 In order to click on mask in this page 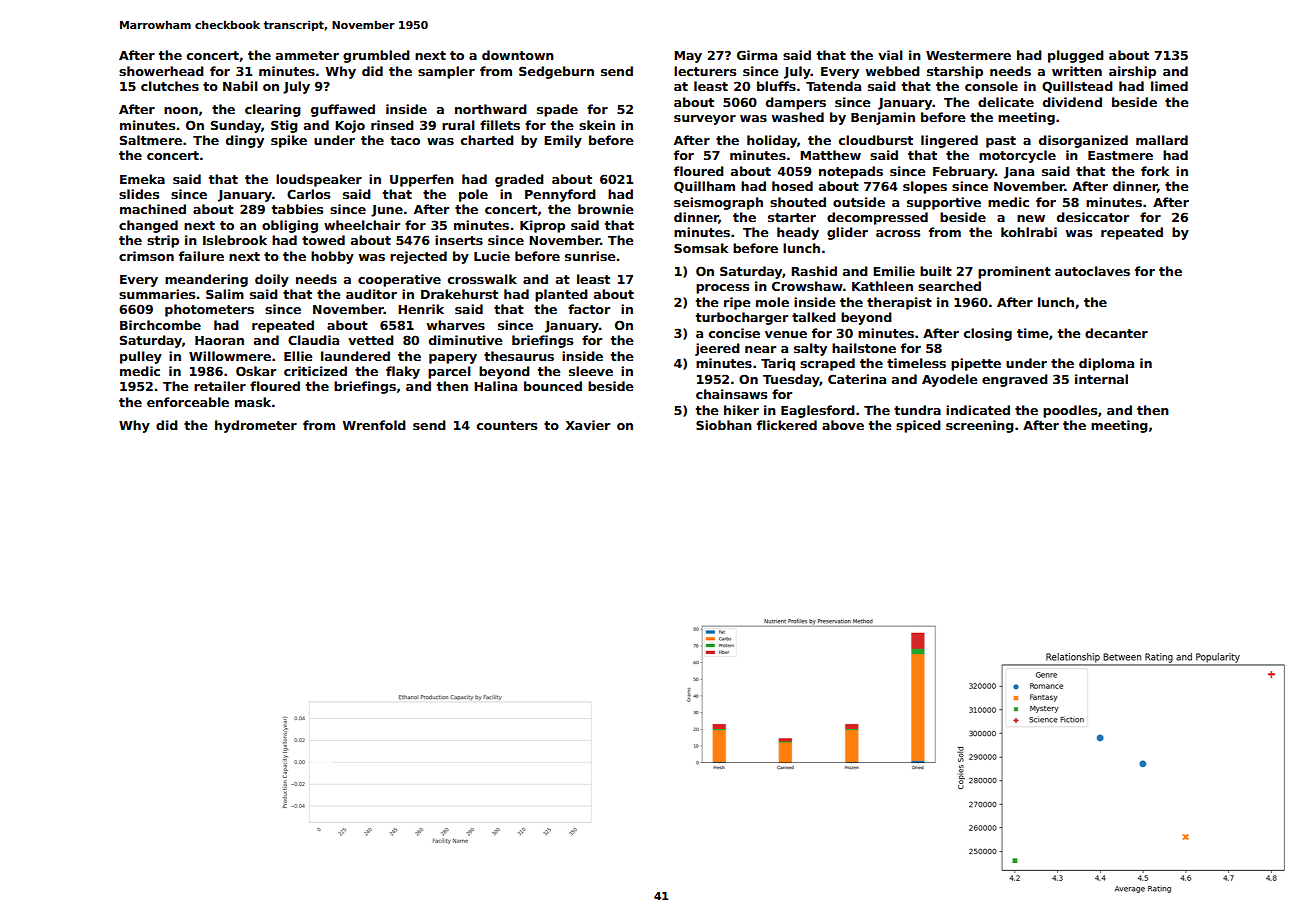, I will do `click(253, 402)`.
